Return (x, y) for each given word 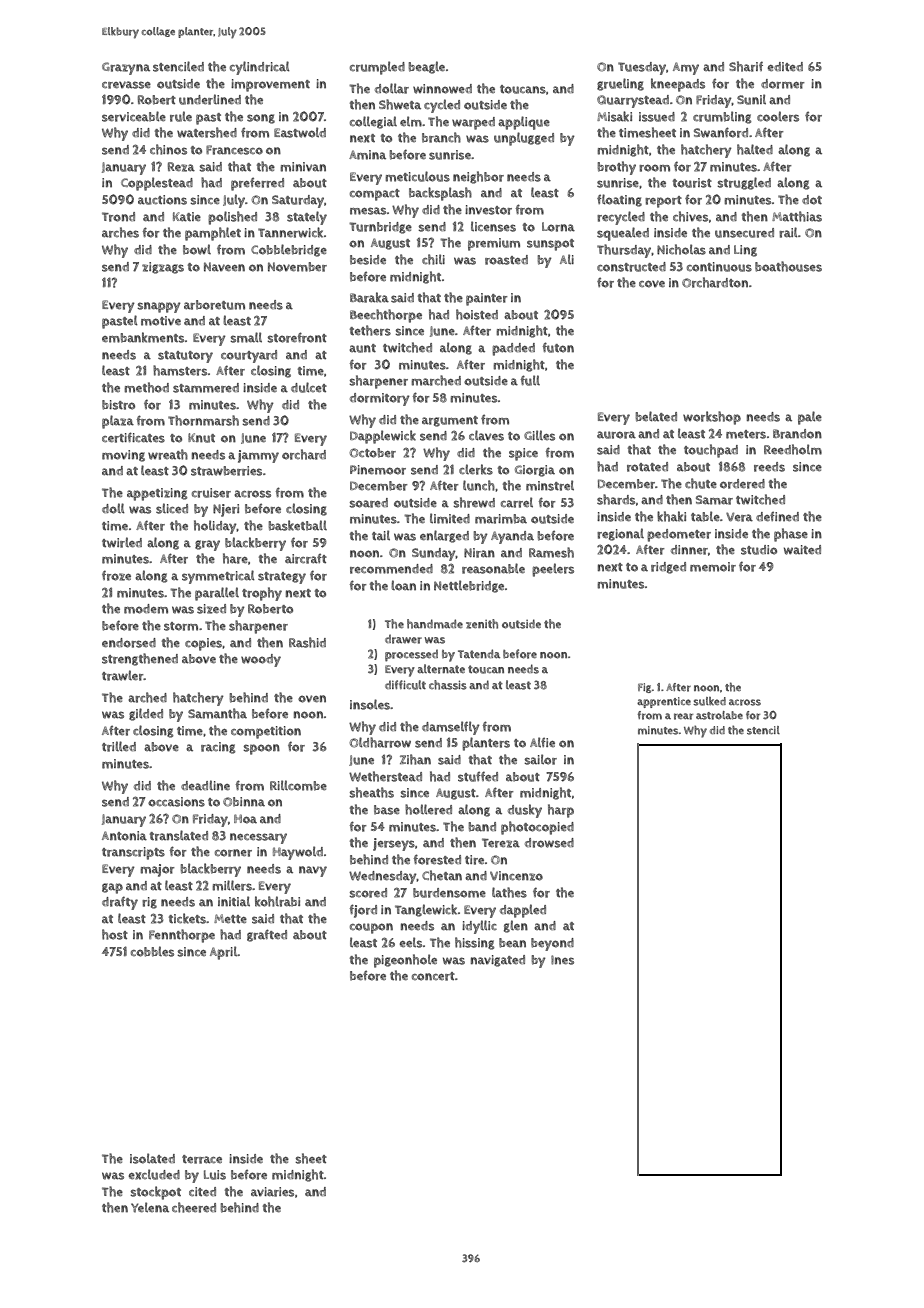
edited (785, 66)
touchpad (711, 451)
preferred (257, 184)
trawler (123, 675)
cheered (194, 1207)
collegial (373, 122)
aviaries (272, 1192)
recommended (391, 569)
